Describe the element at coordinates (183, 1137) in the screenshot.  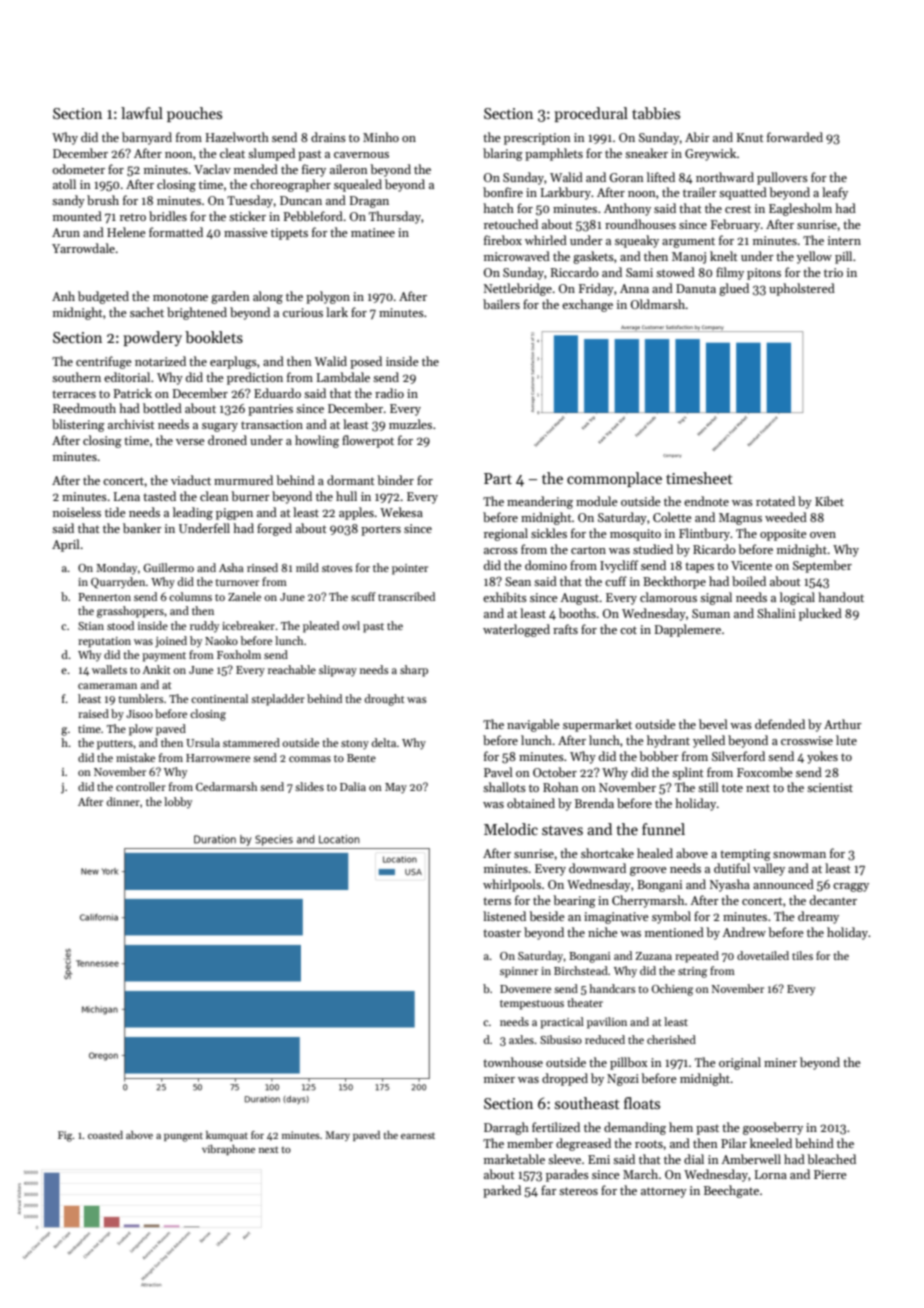
I see `pungent` at that location.
